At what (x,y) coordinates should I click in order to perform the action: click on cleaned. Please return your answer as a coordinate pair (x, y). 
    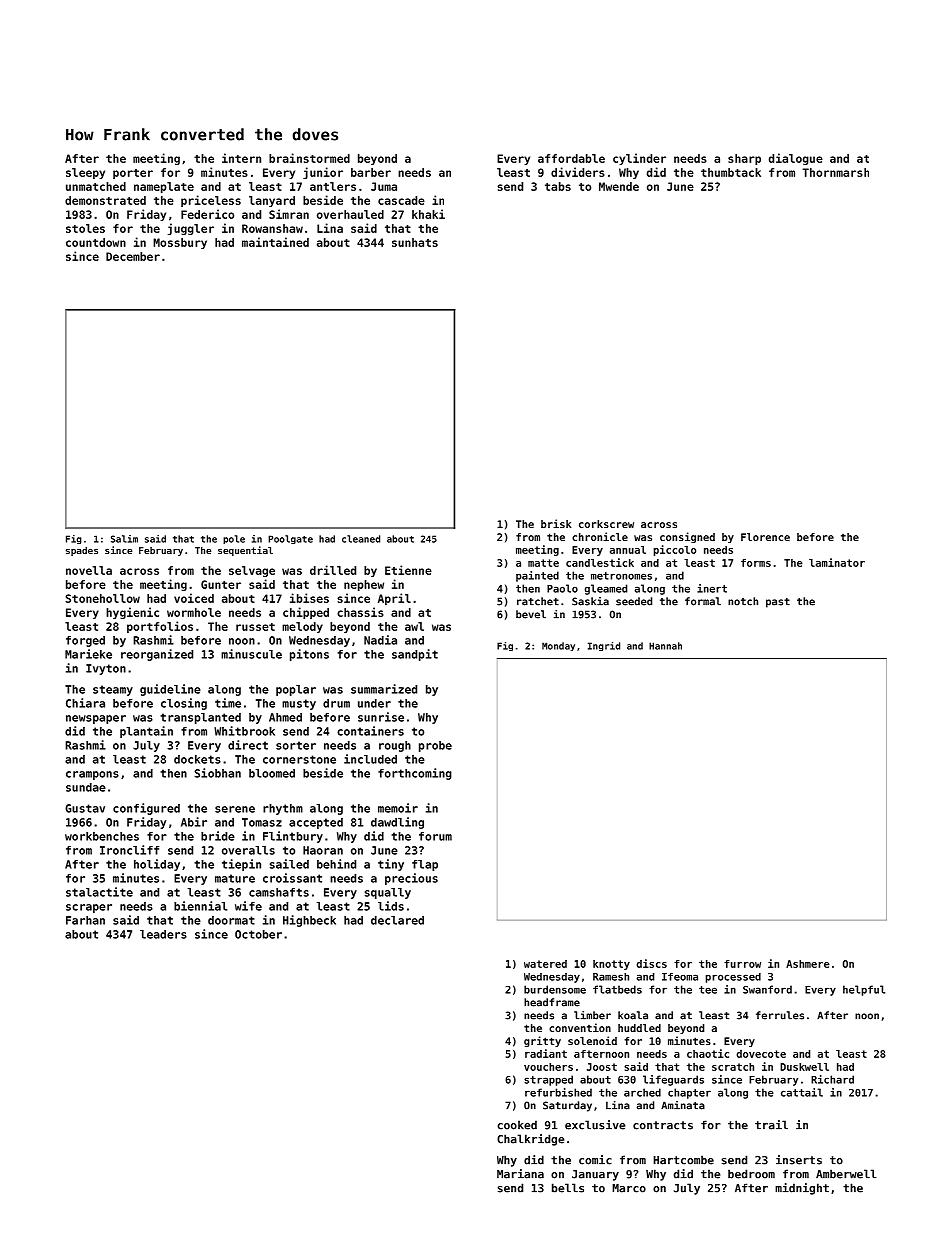
    Looking at the image, I should click on (361, 539).
